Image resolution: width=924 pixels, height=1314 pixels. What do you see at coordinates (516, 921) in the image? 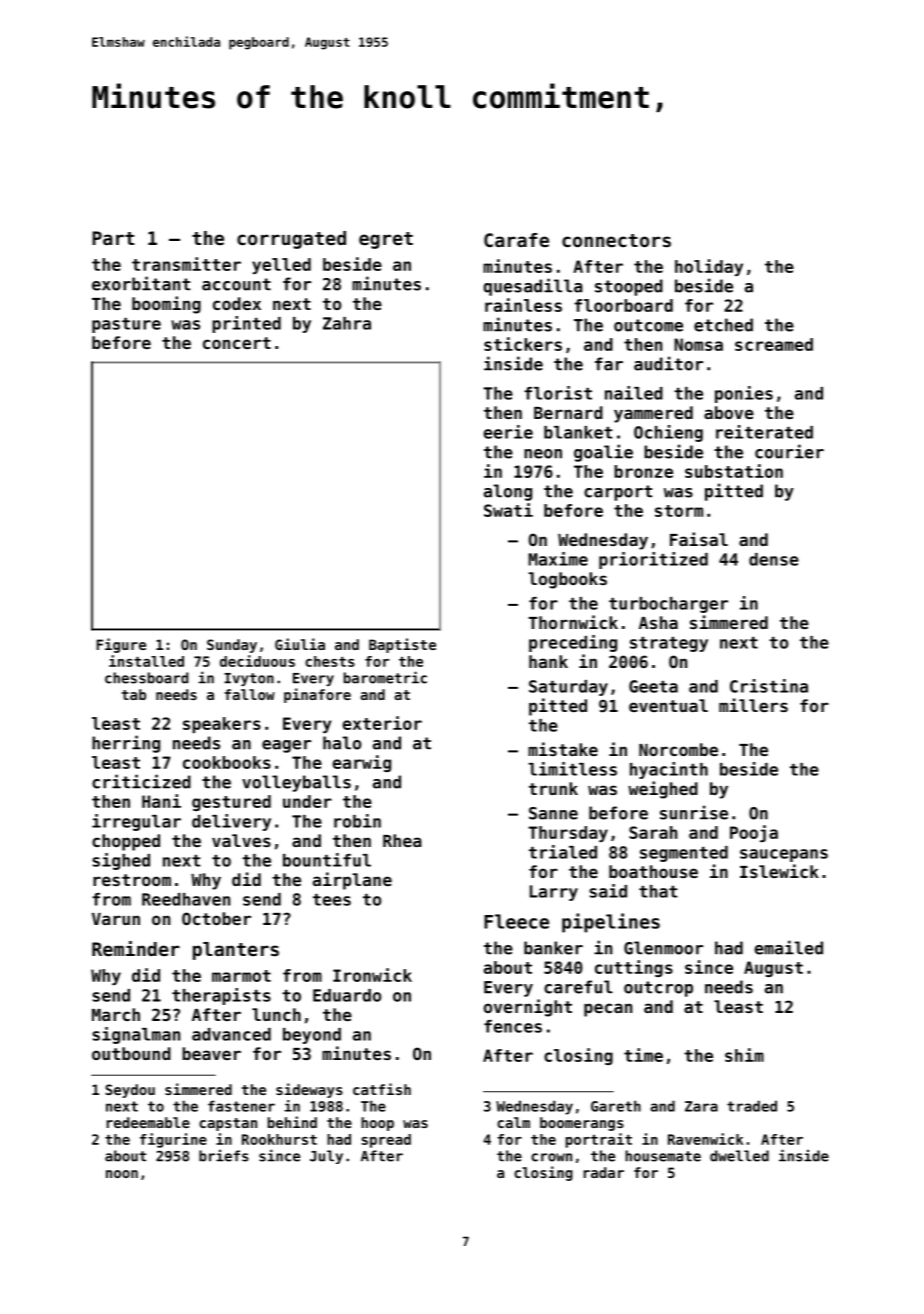
I see `Fleece` at bounding box center [516, 921].
